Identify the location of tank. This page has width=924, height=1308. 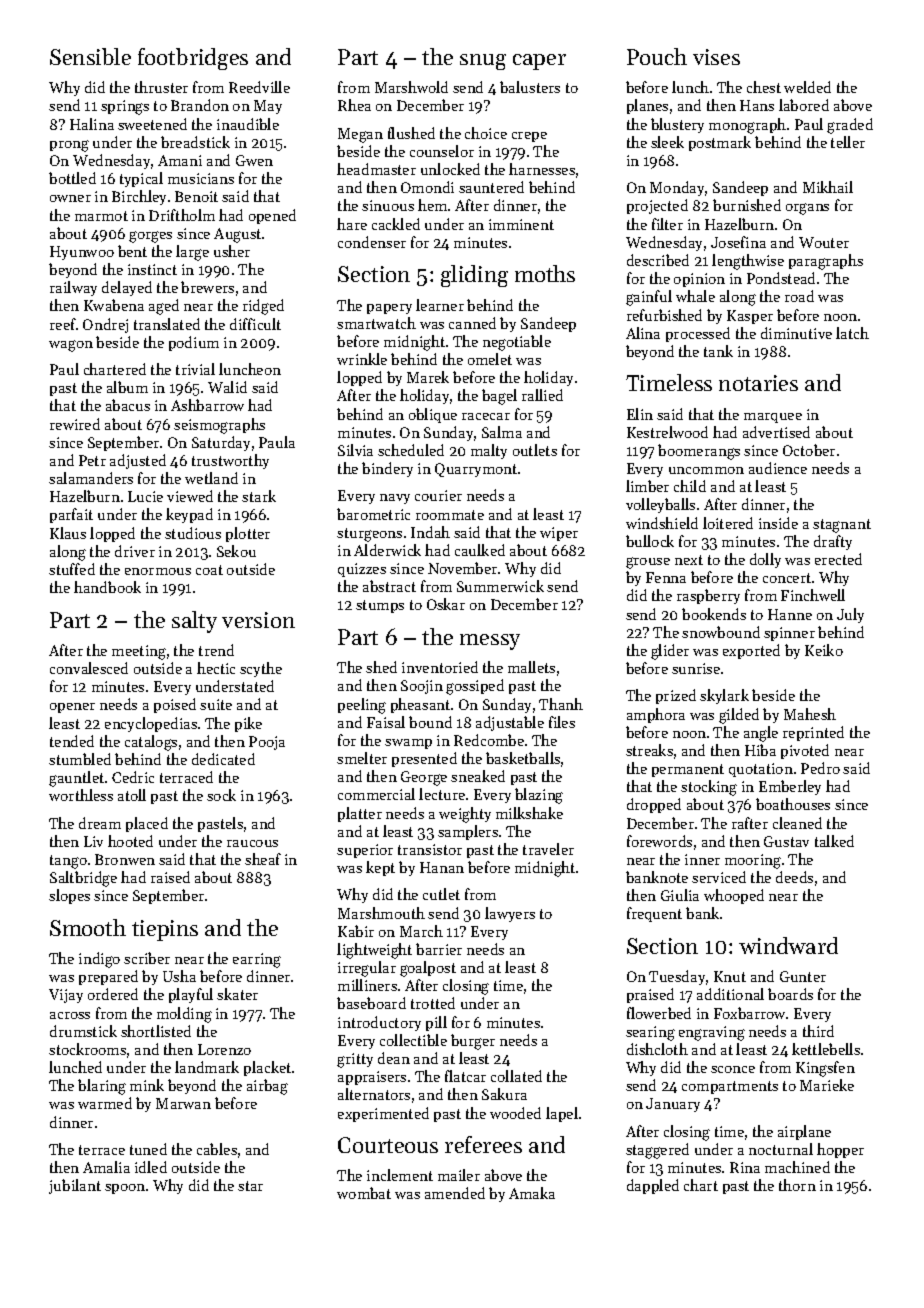
(718, 351).
